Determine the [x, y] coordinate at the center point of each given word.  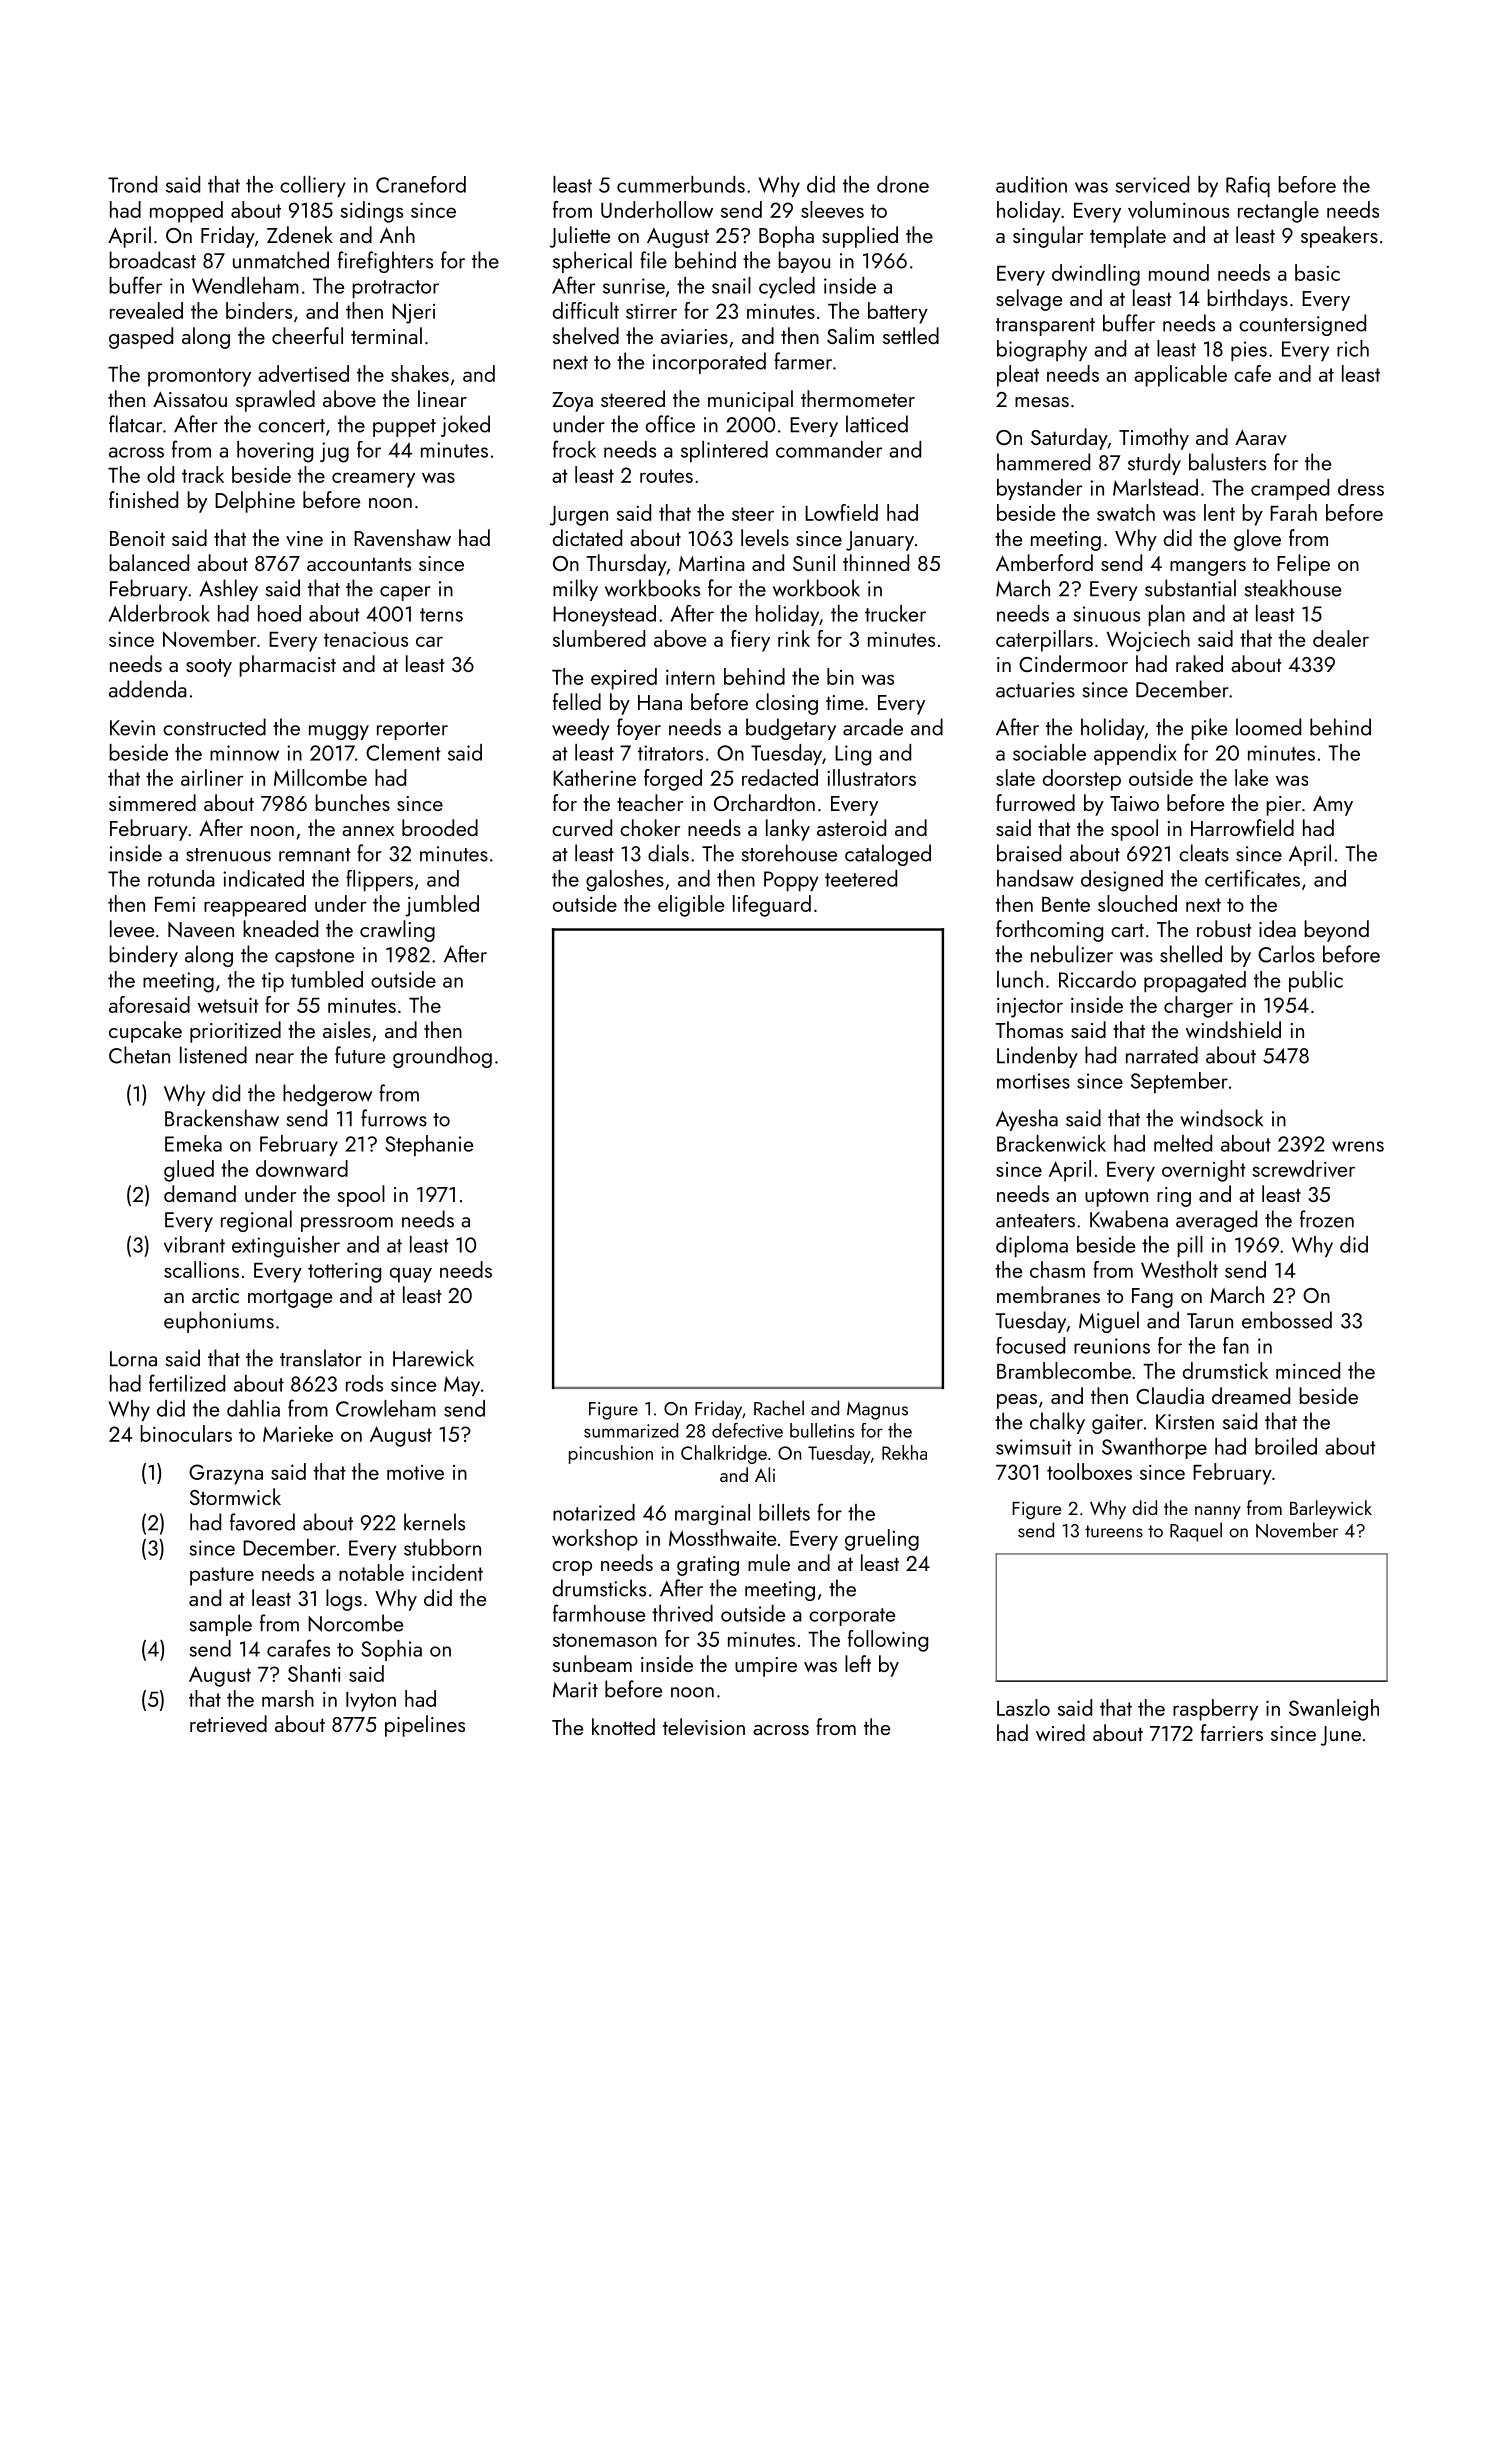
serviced [1152, 184]
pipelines [425, 1726]
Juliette [580, 237]
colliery [313, 186]
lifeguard [772, 906]
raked [1199, 663]
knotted [623, 1726]
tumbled [327, 979]
